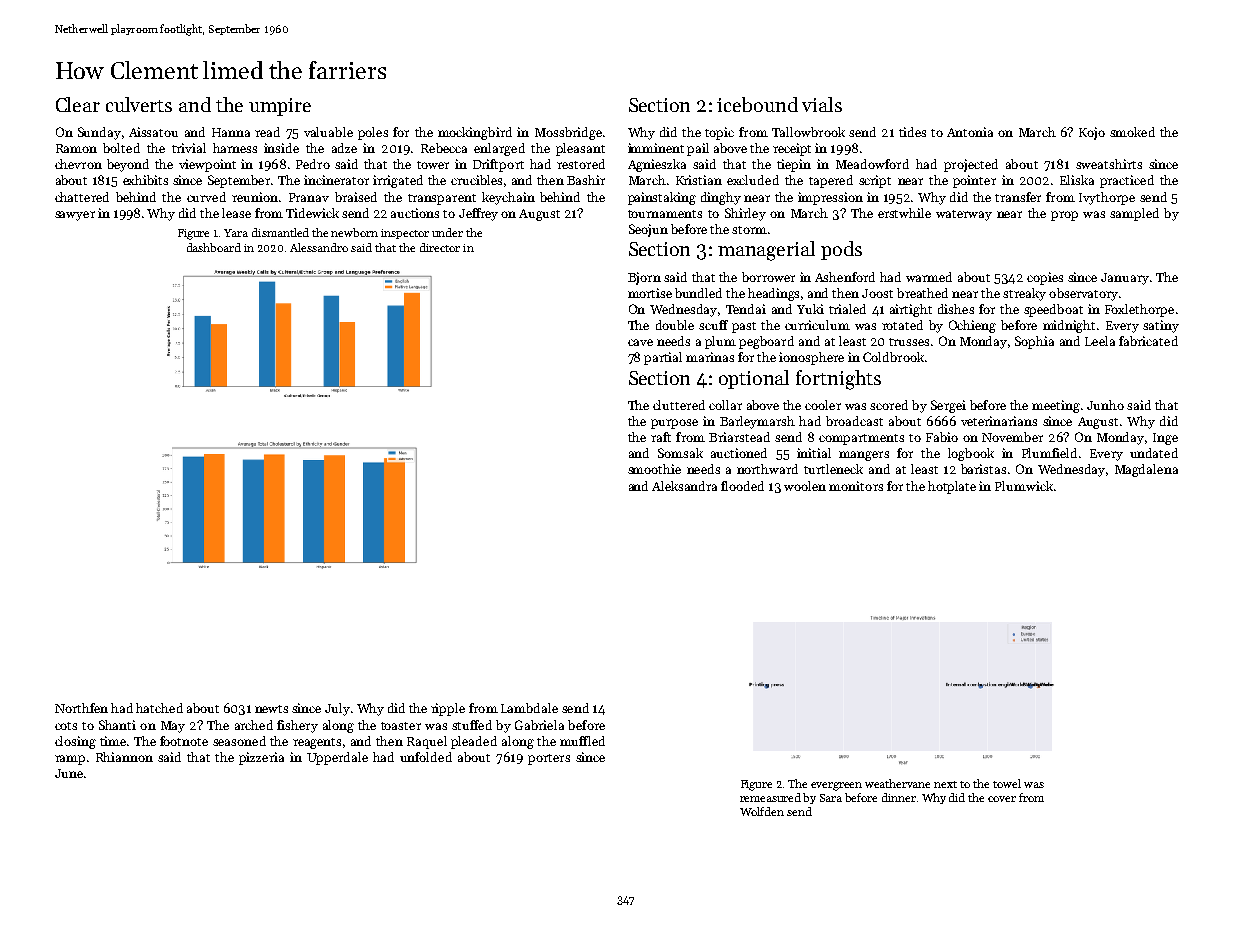 The image size is (1233, 952). I want to click on porters, so click(549, 759).
